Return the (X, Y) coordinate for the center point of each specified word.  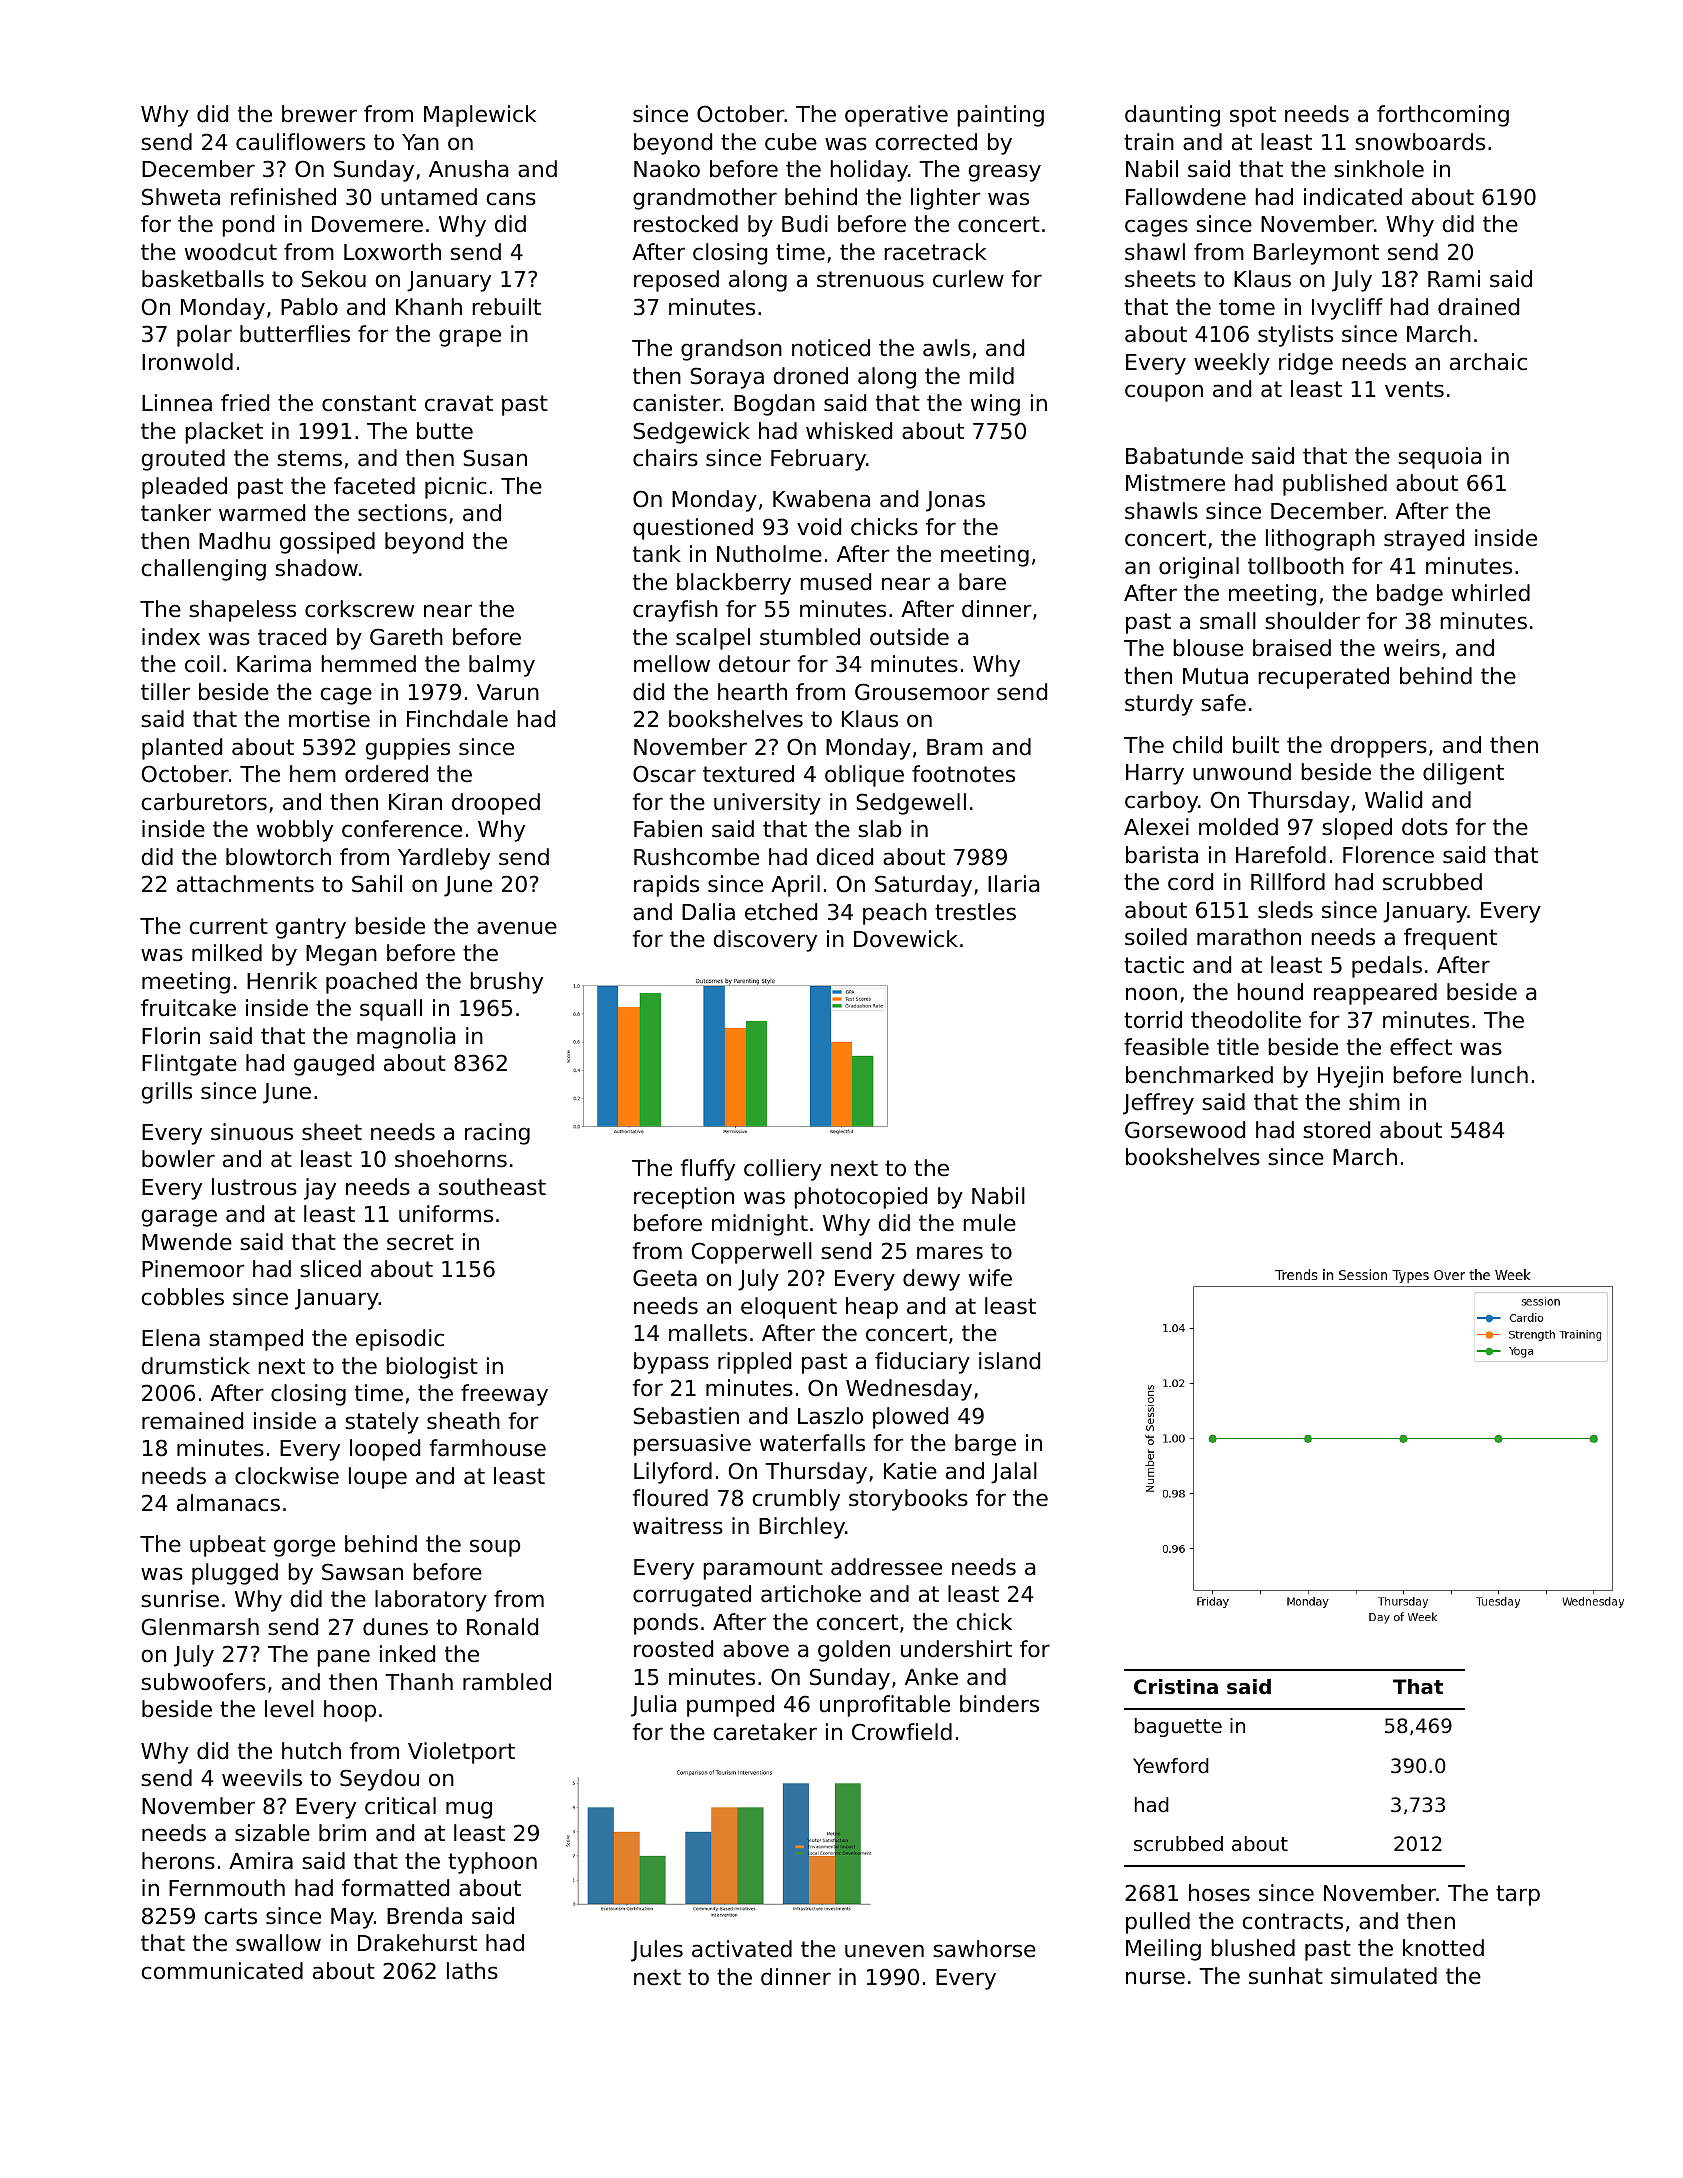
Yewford (1171, 1766)
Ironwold (187, 362)
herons (178, 1861)
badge (1410, 595)
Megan (341, 955)
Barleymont (1316, 254)
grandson (731, 350)
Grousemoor (922, 692)
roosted (673, 1649)
